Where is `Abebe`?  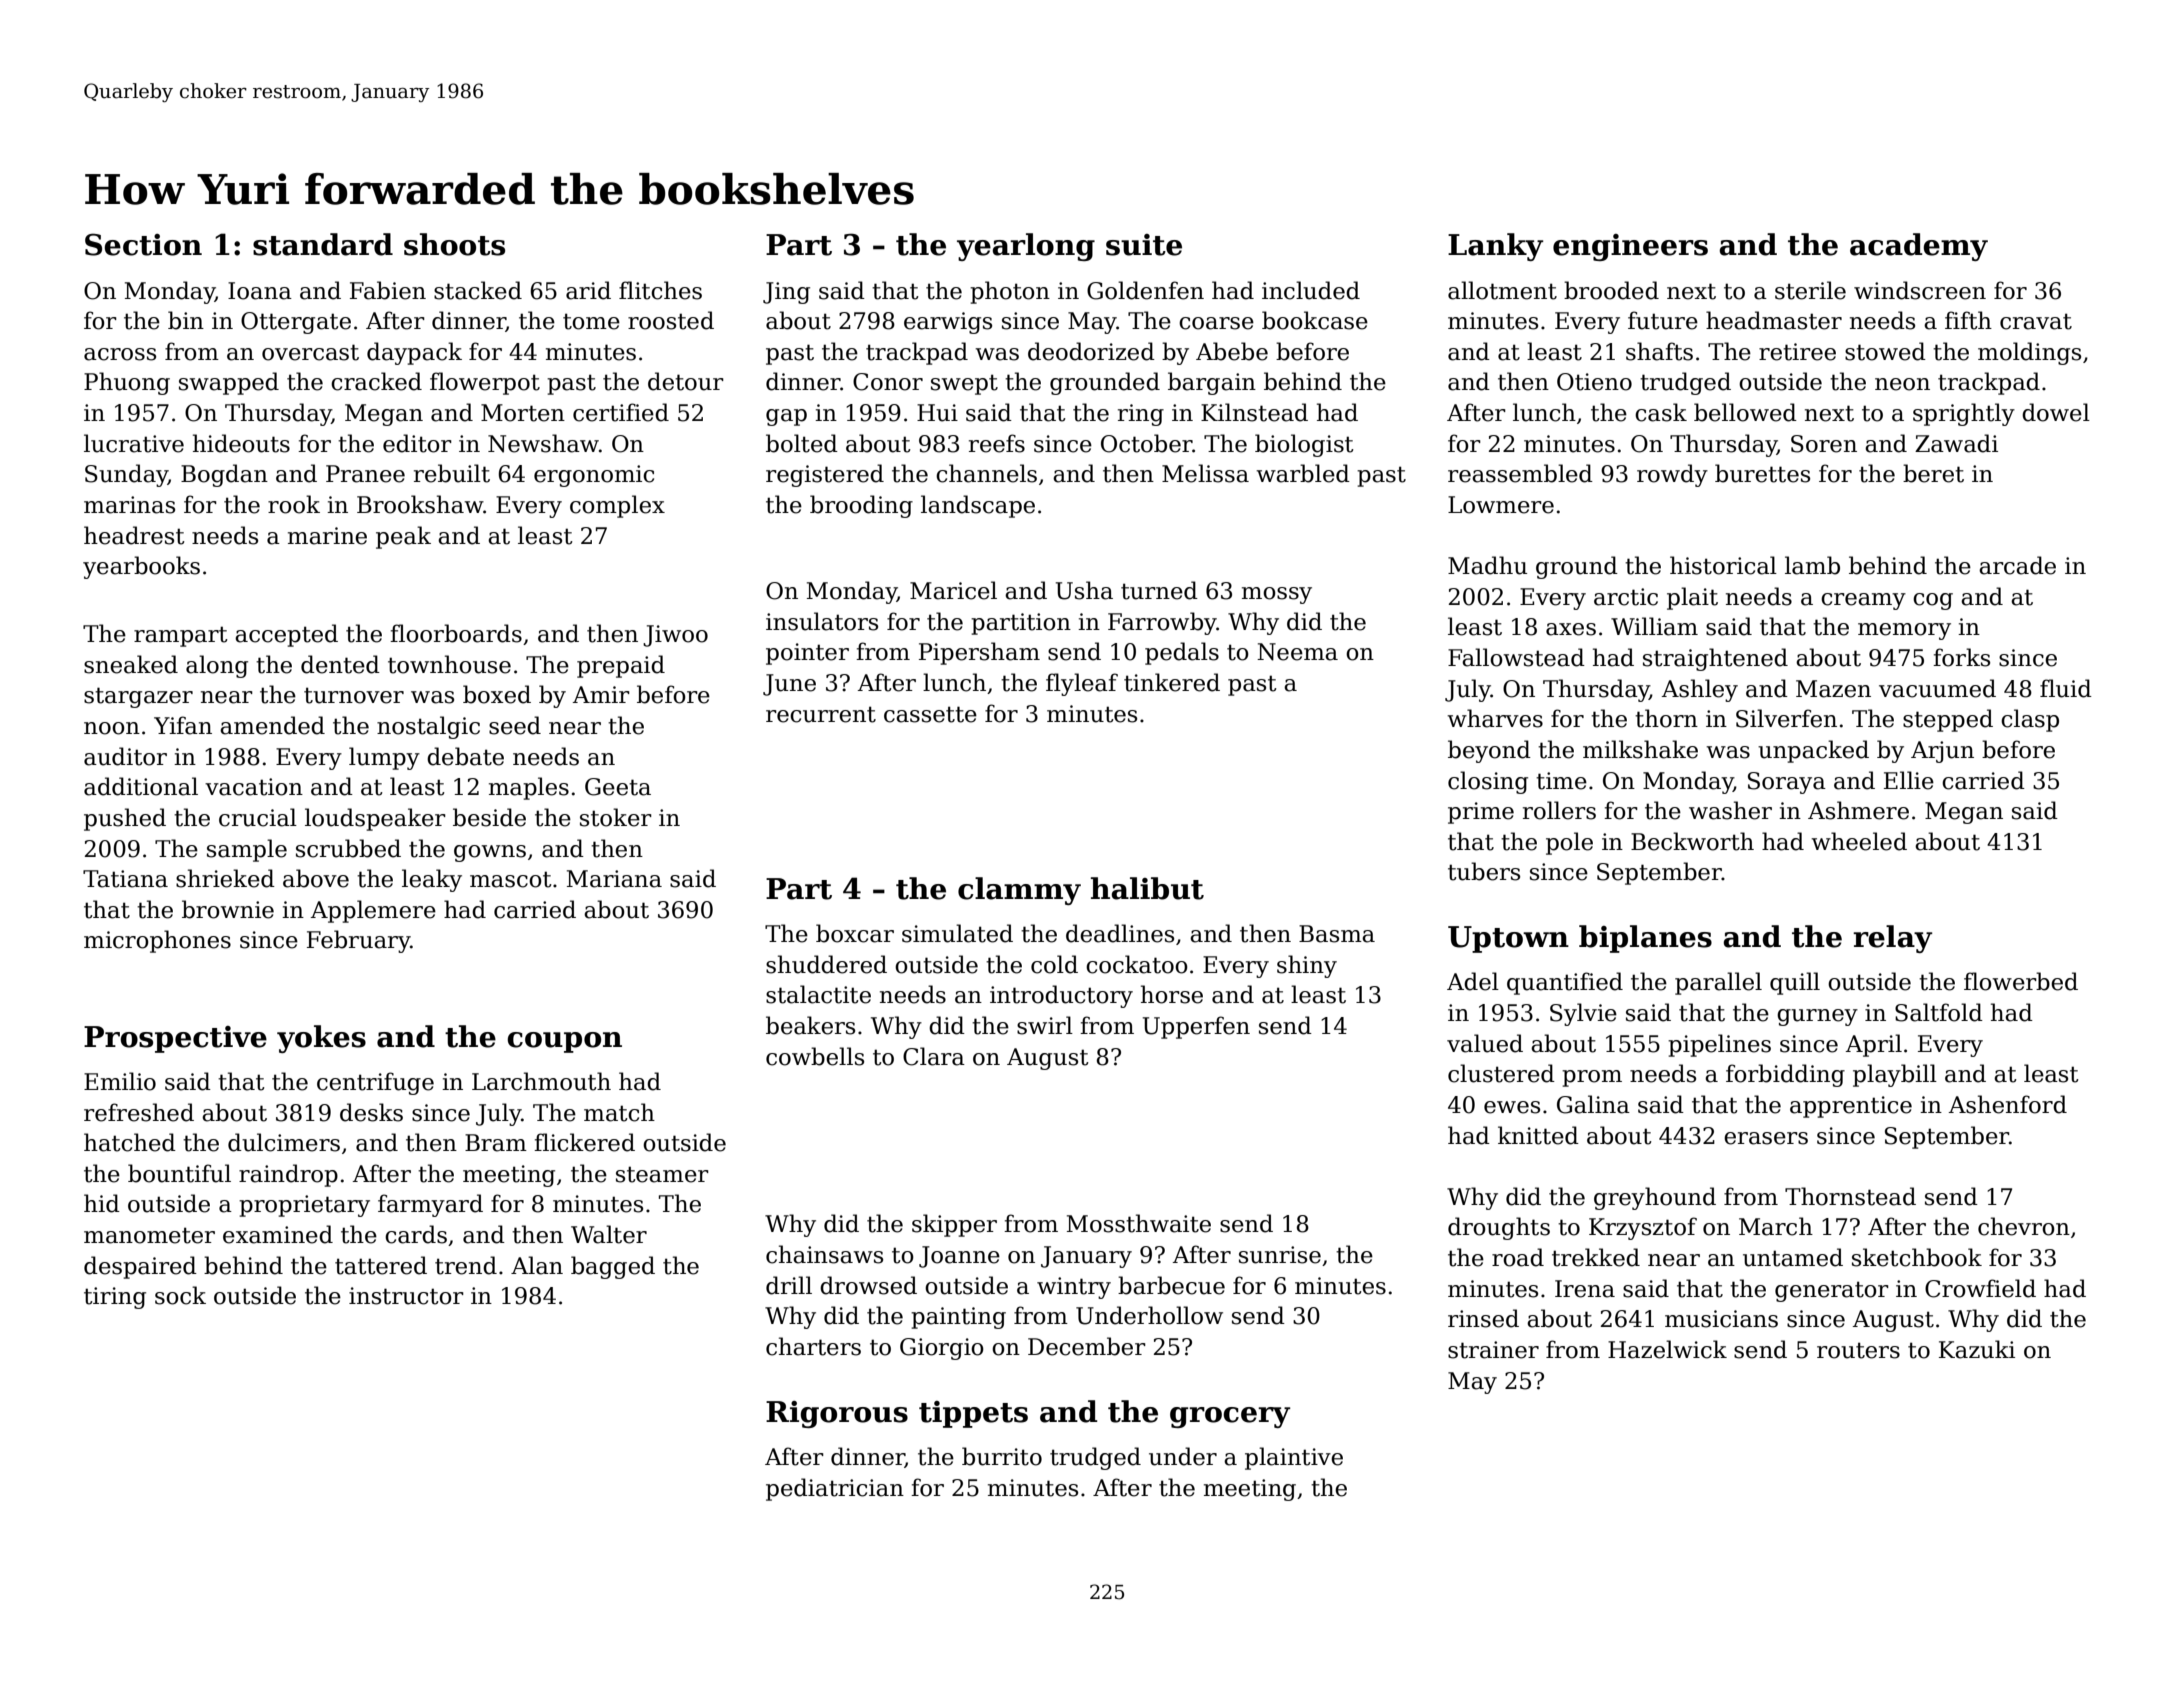 Abebe is located at coordinates (1232, 351).
